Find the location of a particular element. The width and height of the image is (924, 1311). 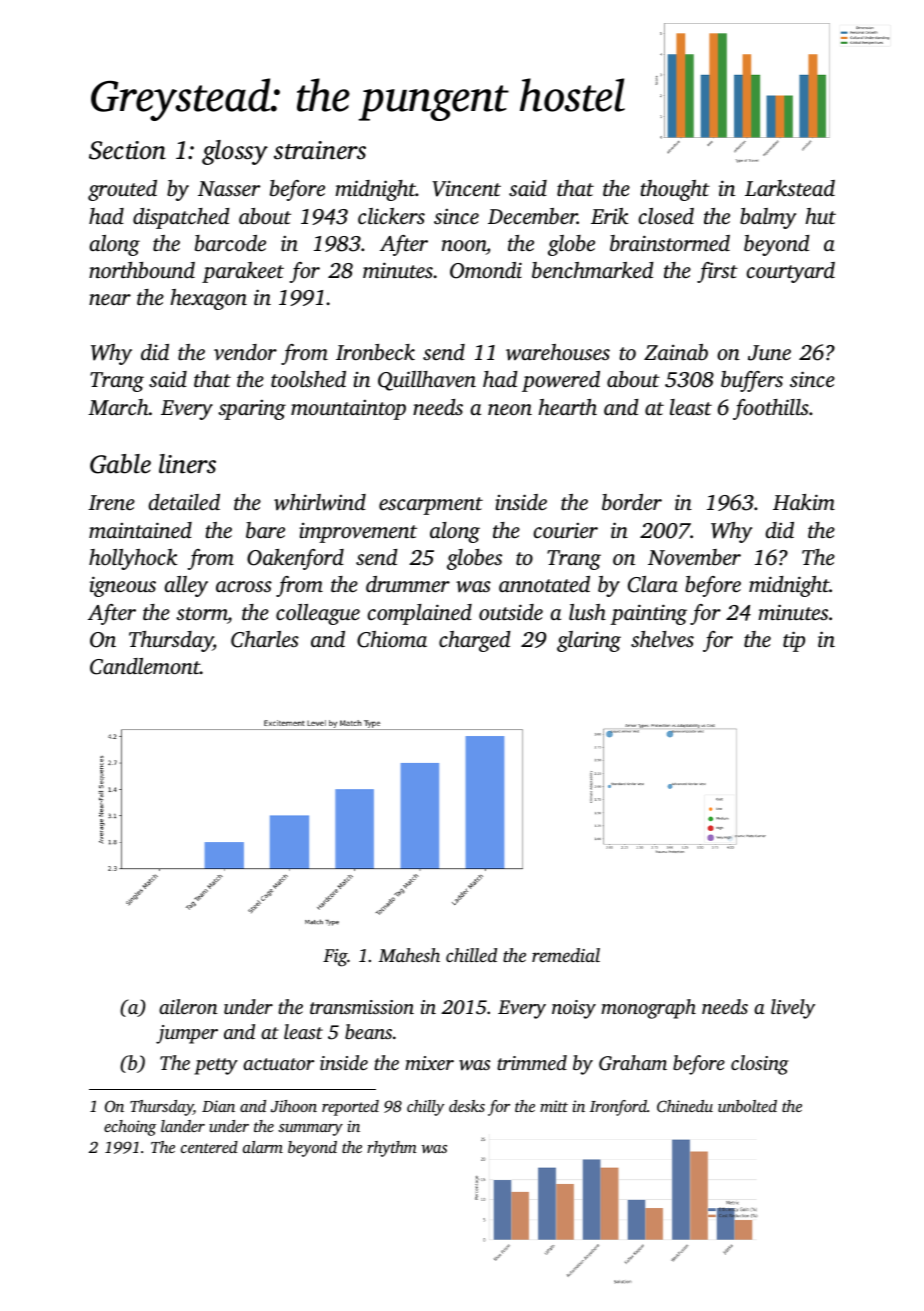

mixer is located at coordinates (429, 1063).
